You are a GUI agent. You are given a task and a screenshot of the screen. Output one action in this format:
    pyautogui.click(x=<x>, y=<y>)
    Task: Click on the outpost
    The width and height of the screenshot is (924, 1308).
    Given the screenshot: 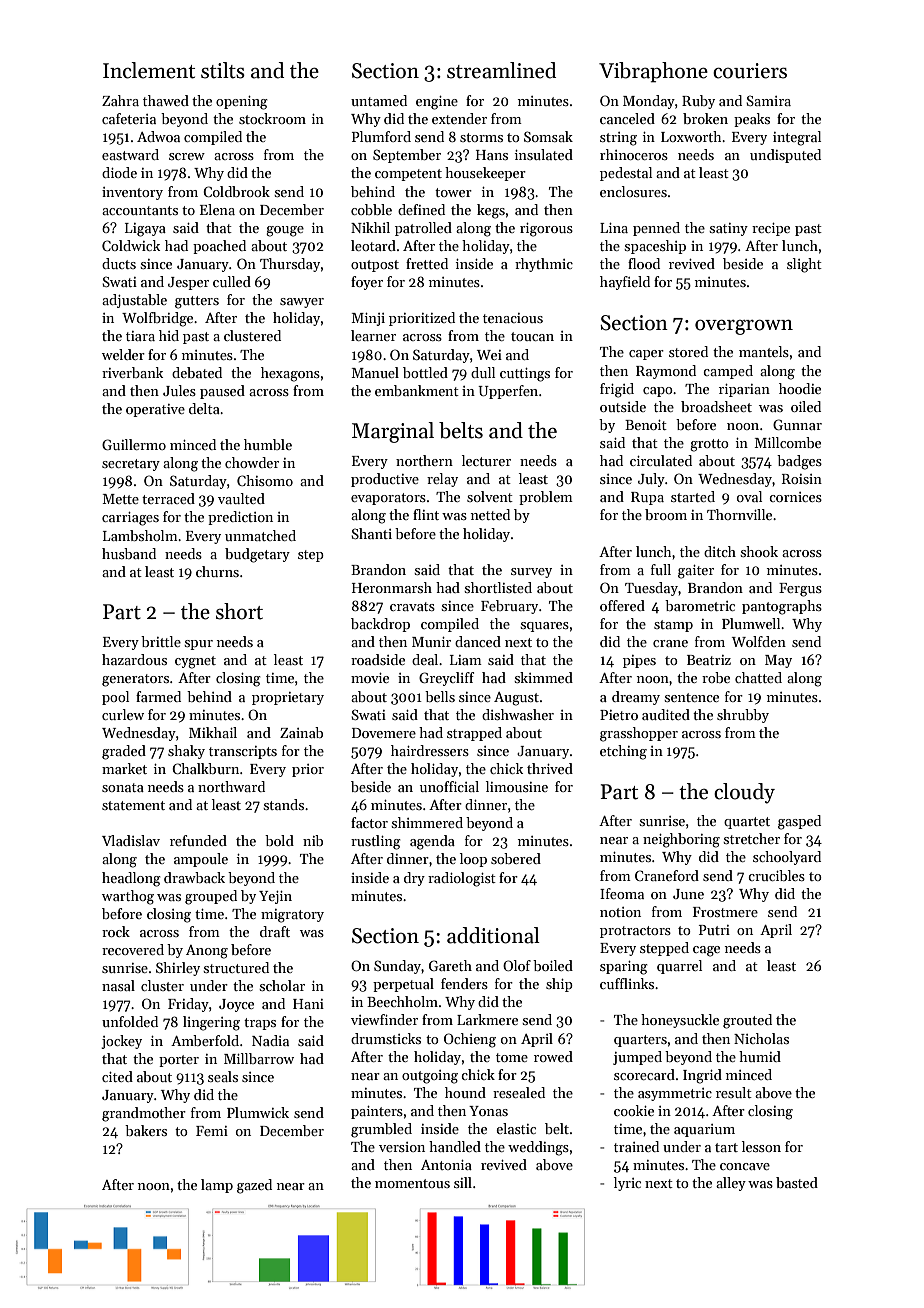 What is the action you would take?
    pyautogui.click(x=375, y=266)
